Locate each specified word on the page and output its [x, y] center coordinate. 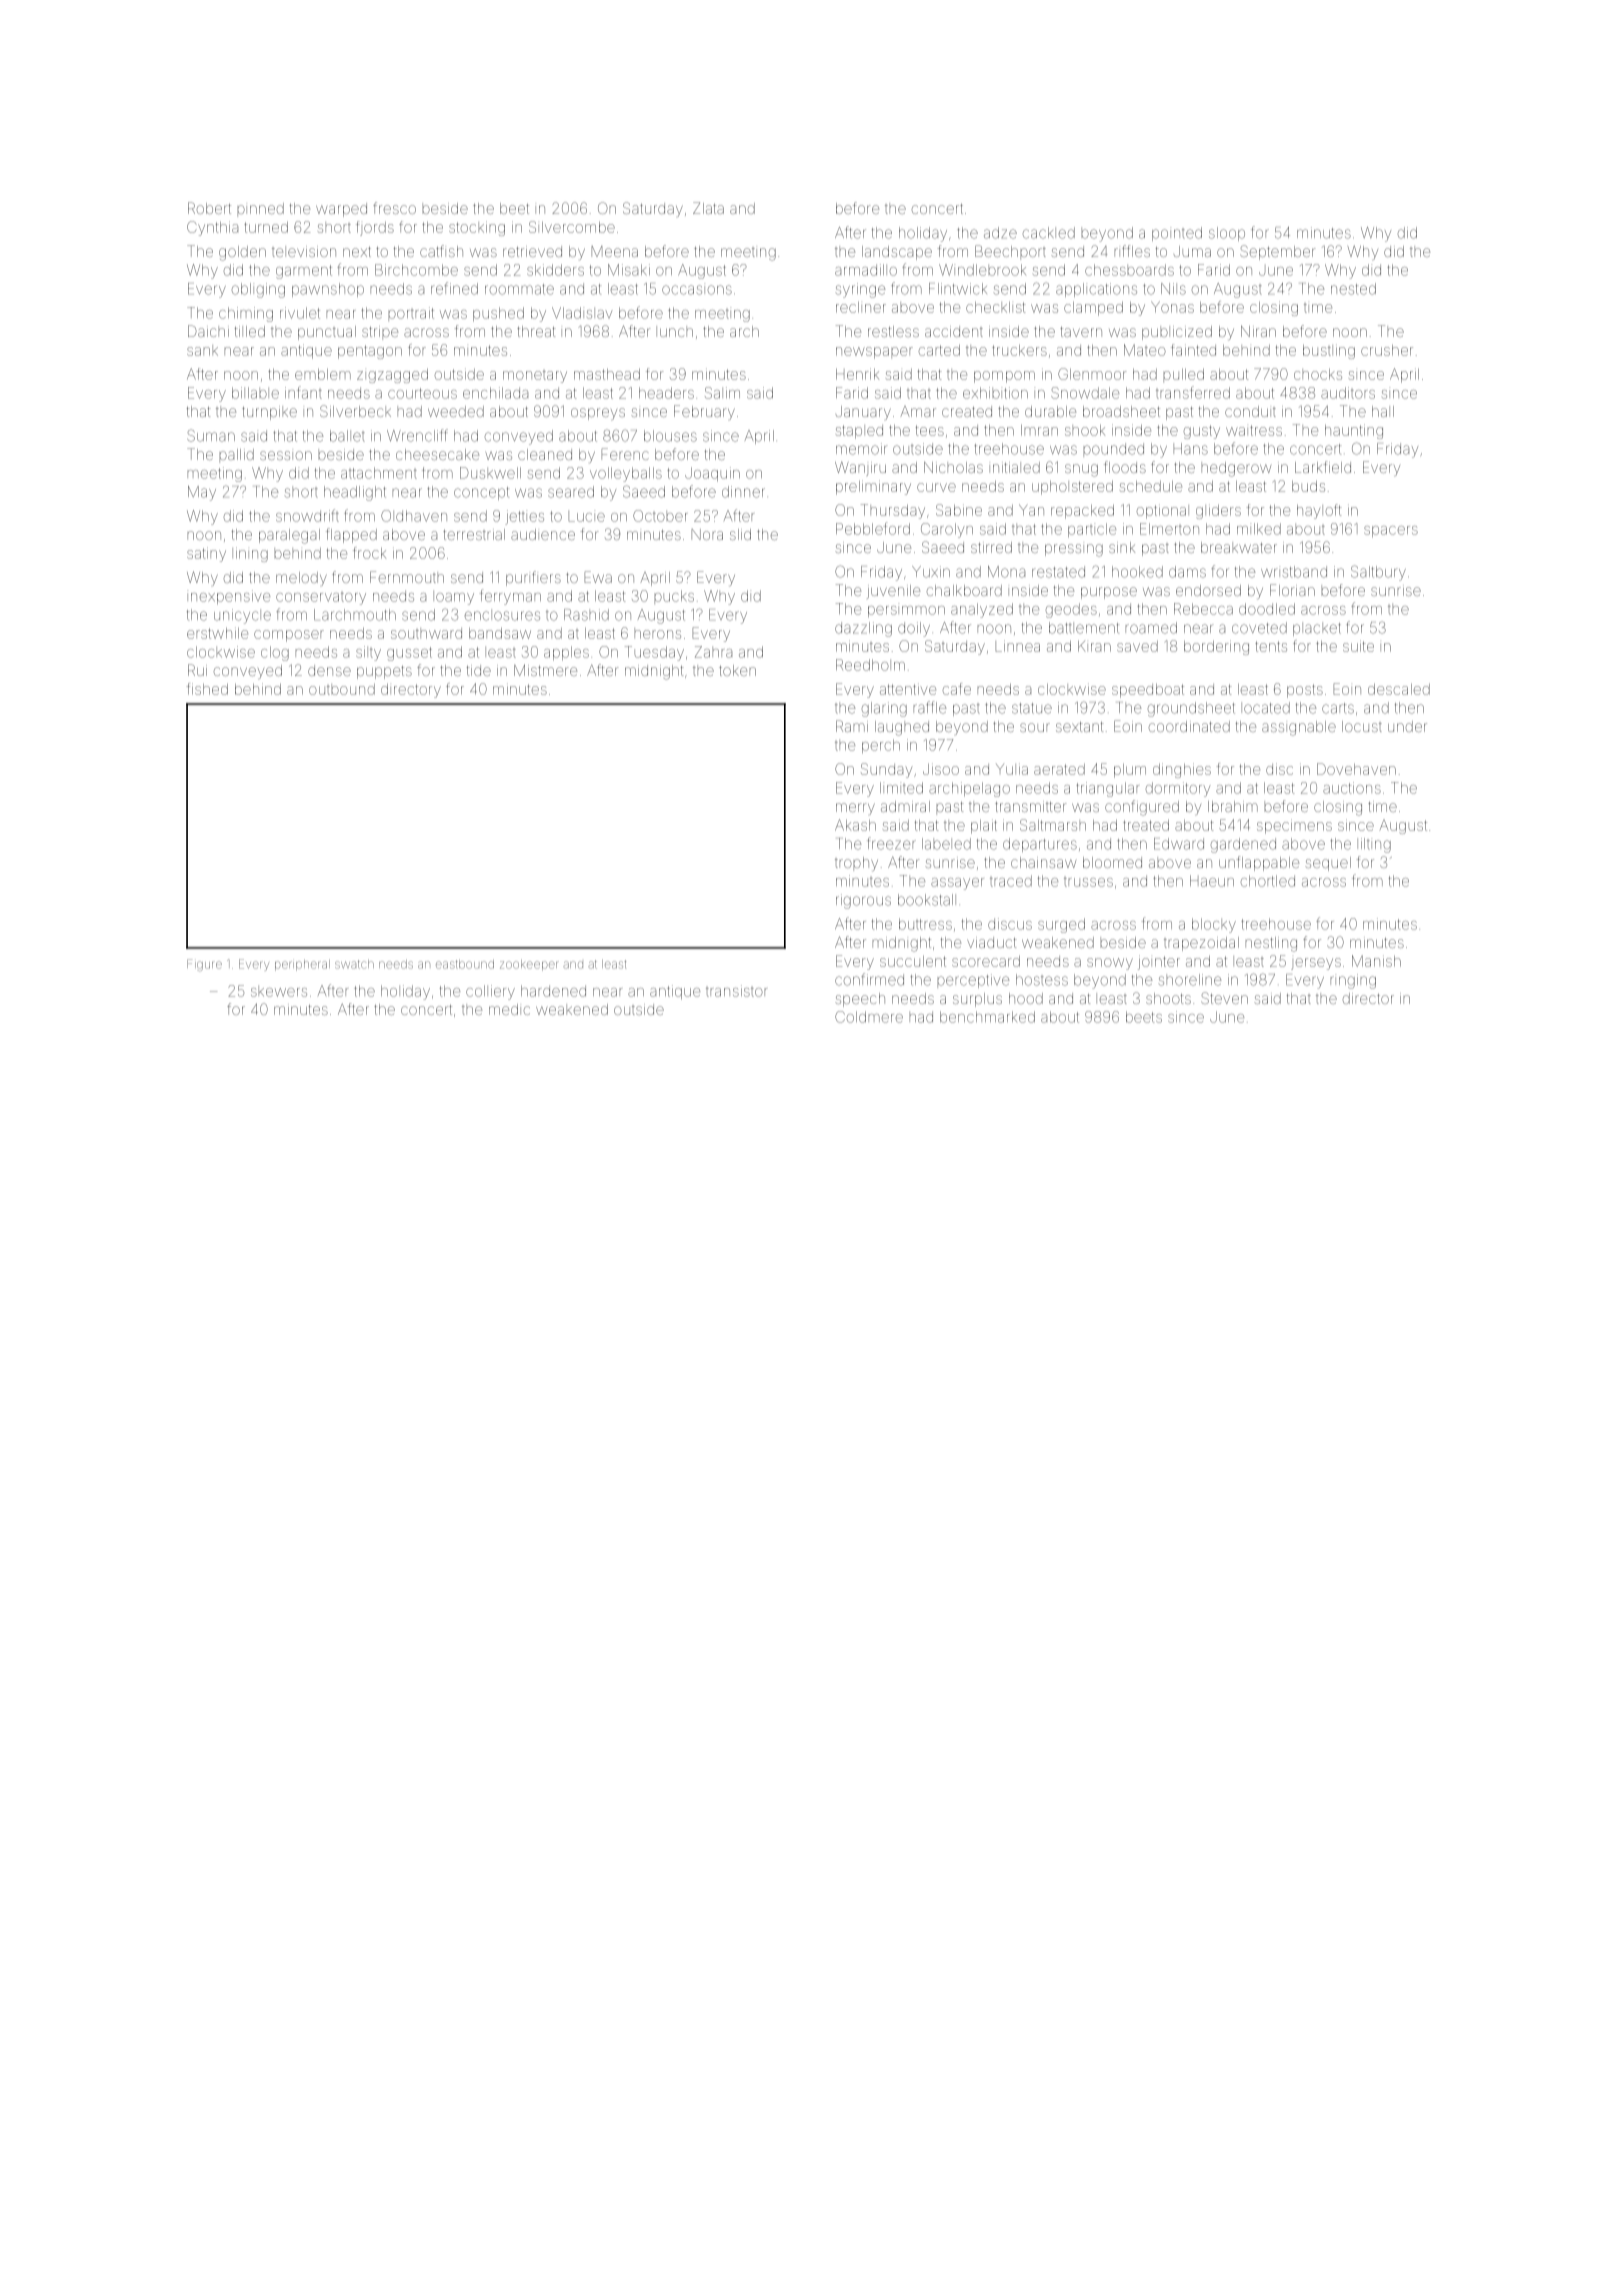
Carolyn [947, 530]
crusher [1387, 350]
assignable [1299, 728]
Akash [855, 825]
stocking [477, 228]
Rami [852, 726]
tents [1271, 646]
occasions [697, 290]
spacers [1391, 531]
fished [207, 689]
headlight [355, 493]
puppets [384, 672]
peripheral [302, 965]
